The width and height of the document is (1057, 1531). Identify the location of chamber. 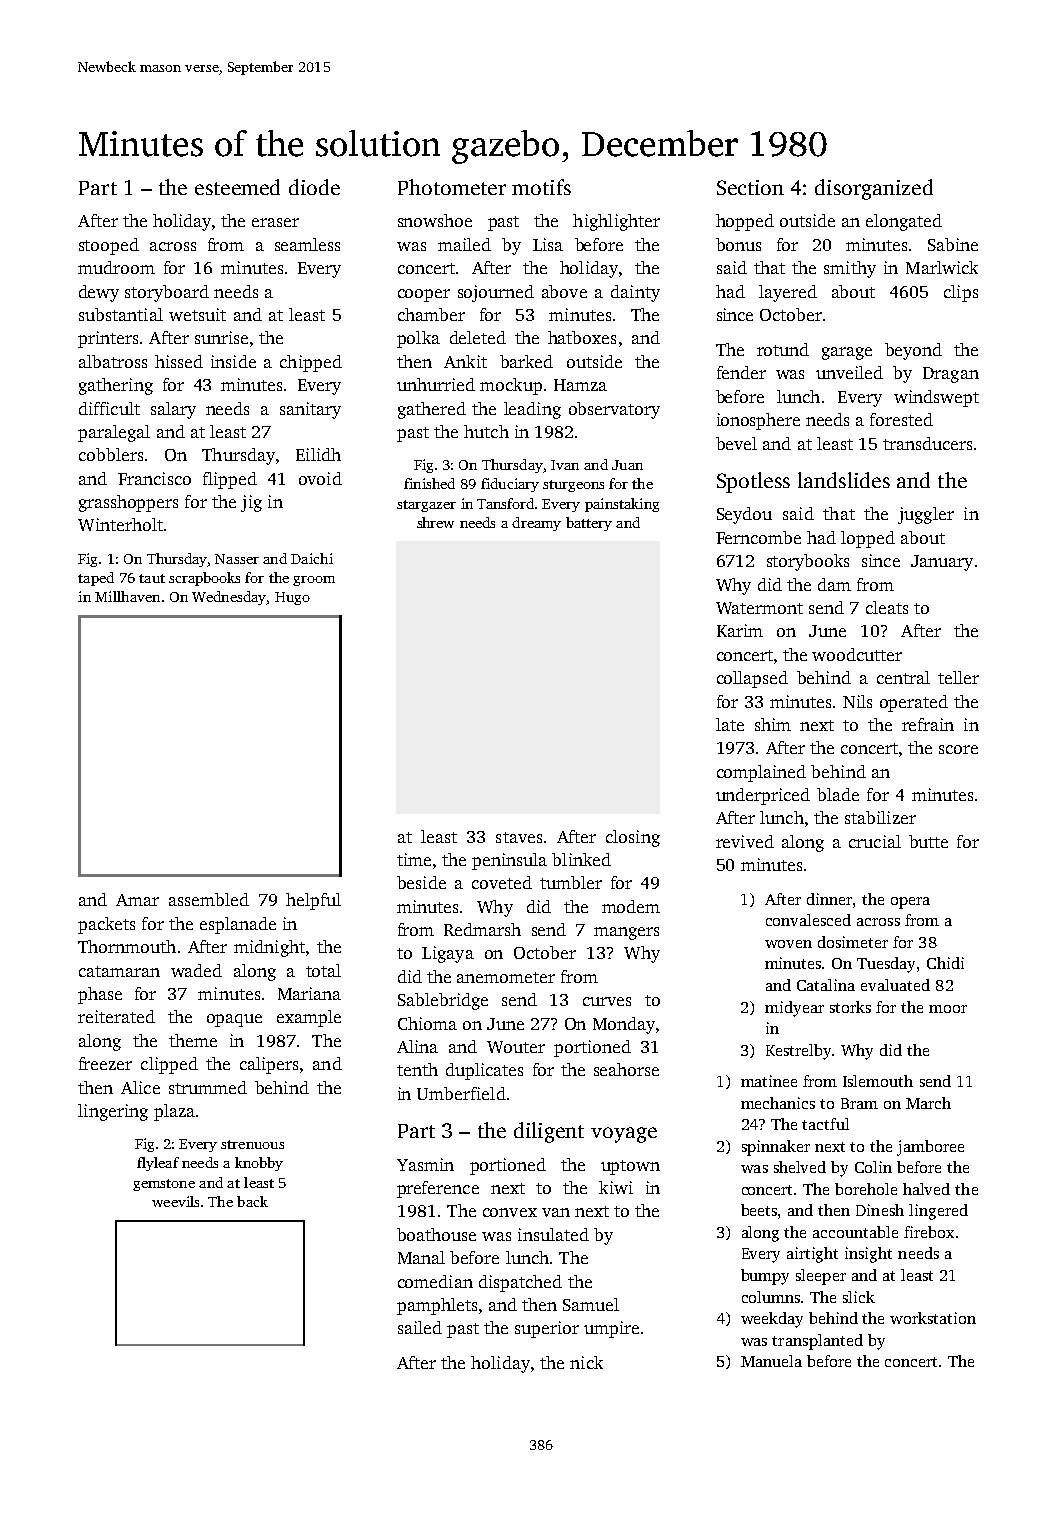
(431, 314).
